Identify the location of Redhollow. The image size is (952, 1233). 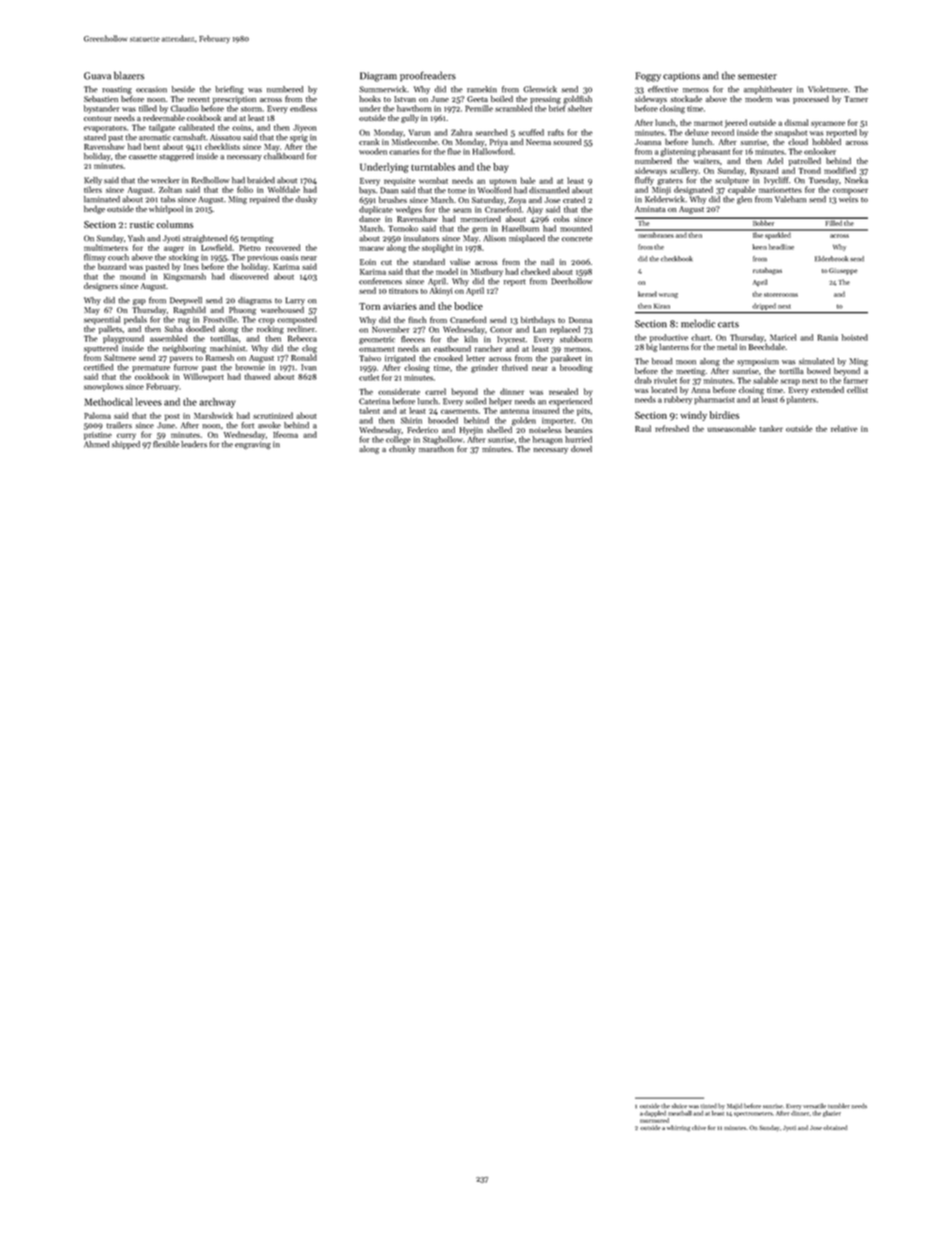
(210, 180).
